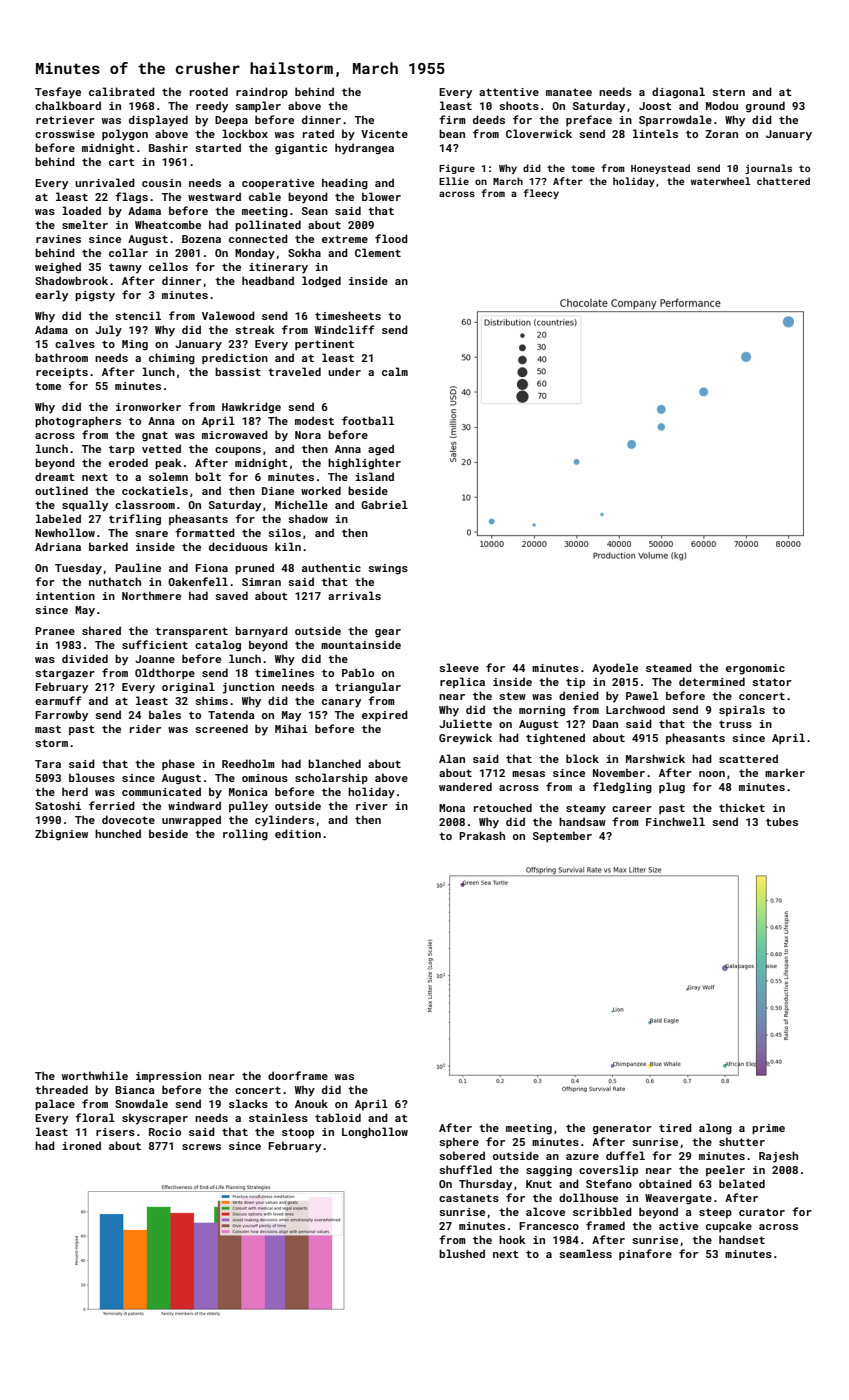  I want to click on ironed, so click(81, 1145).
